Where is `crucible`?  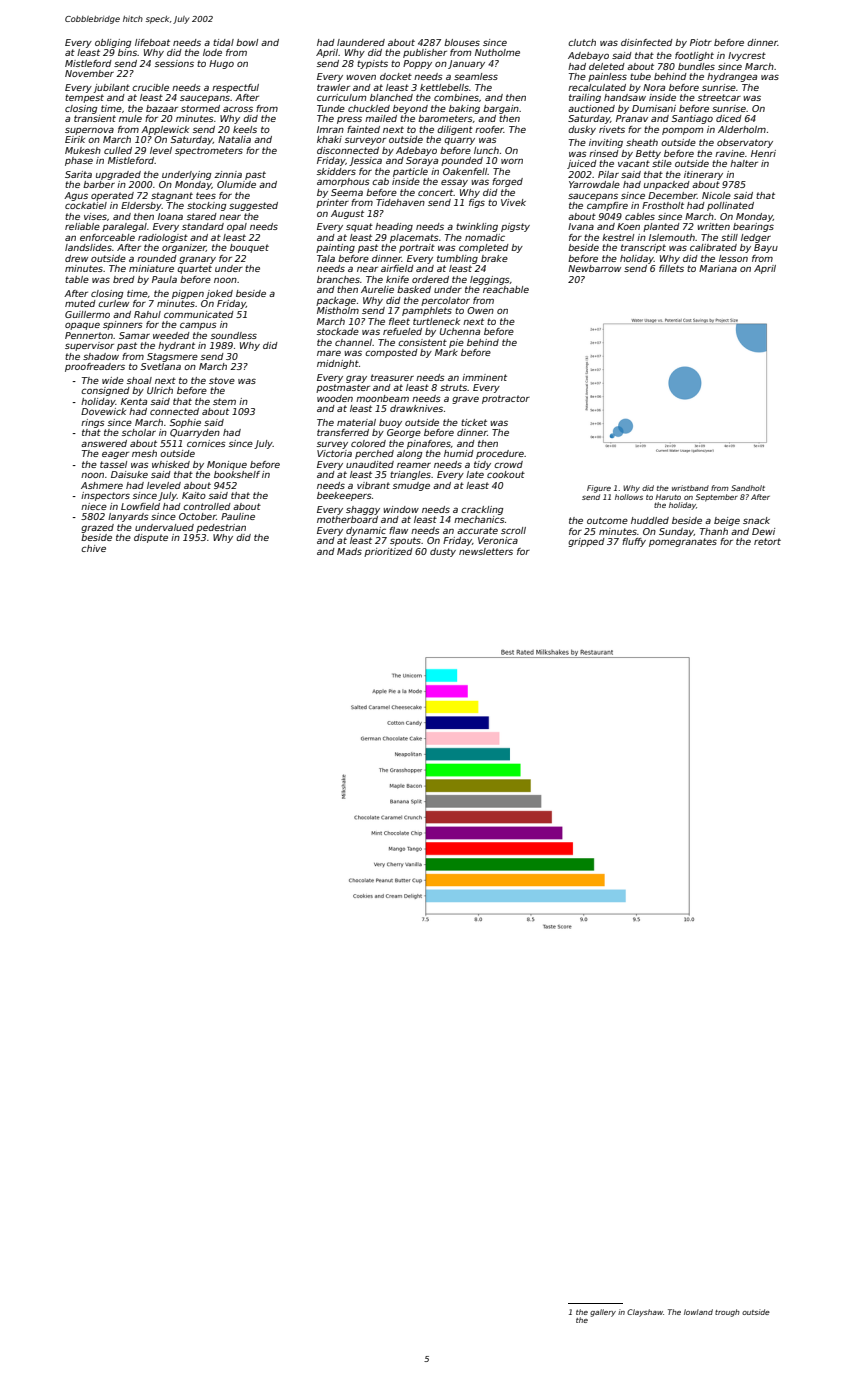
crucible is located at coordinates (150, 87).
